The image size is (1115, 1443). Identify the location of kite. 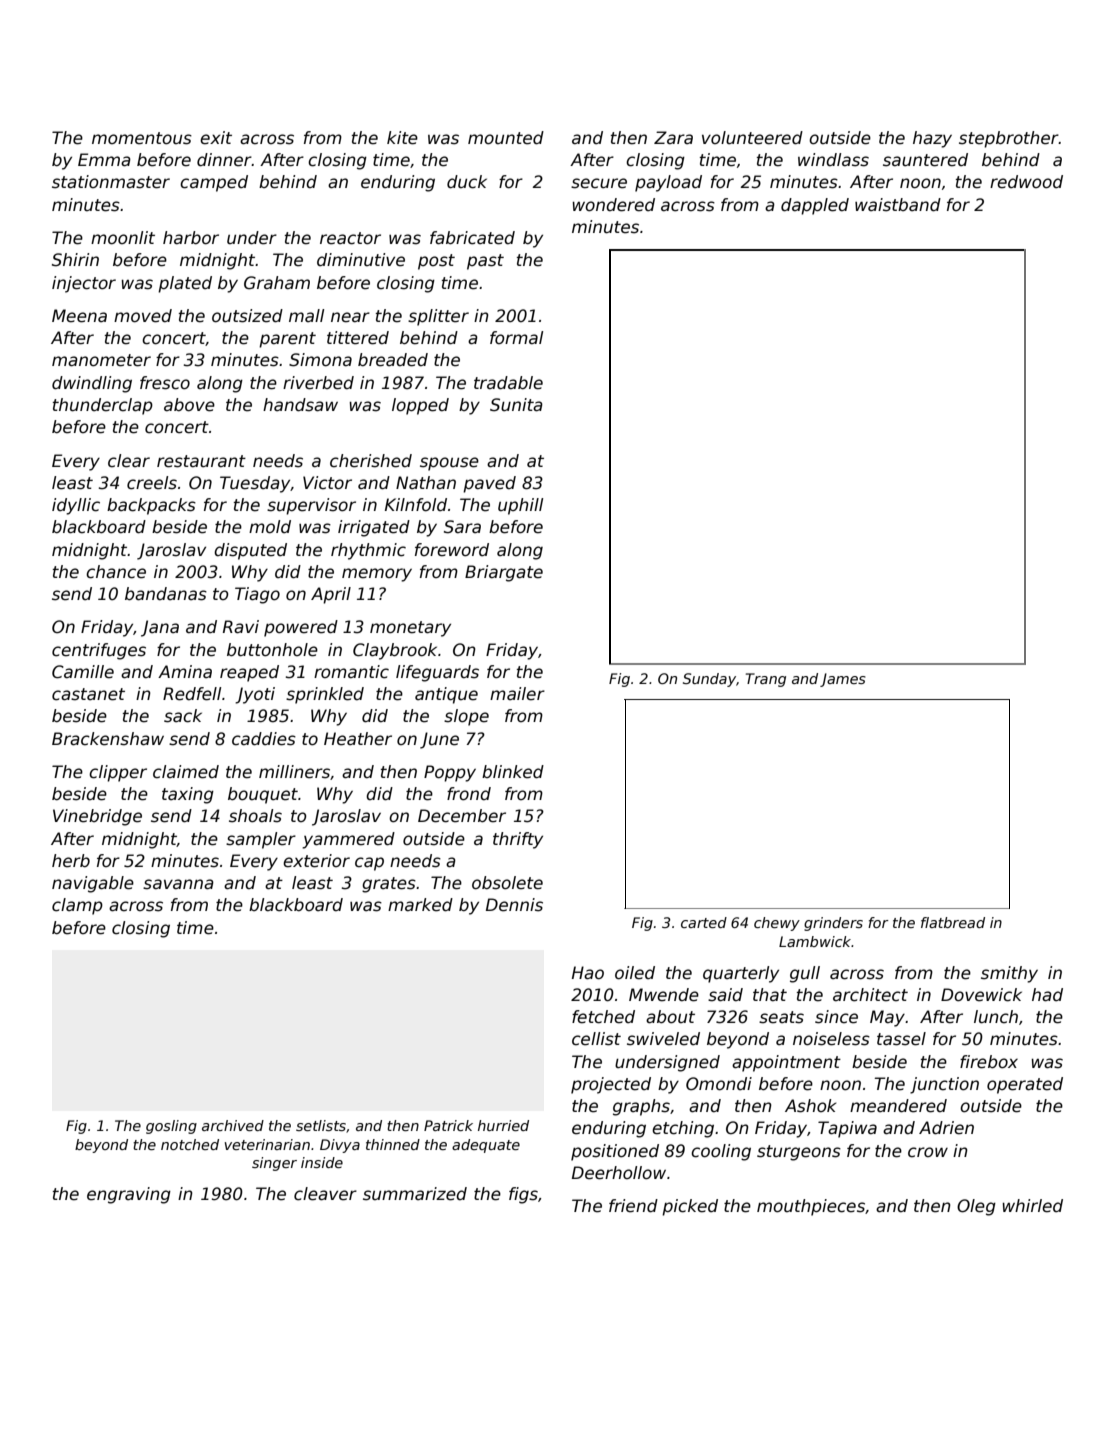
(402, 138).
